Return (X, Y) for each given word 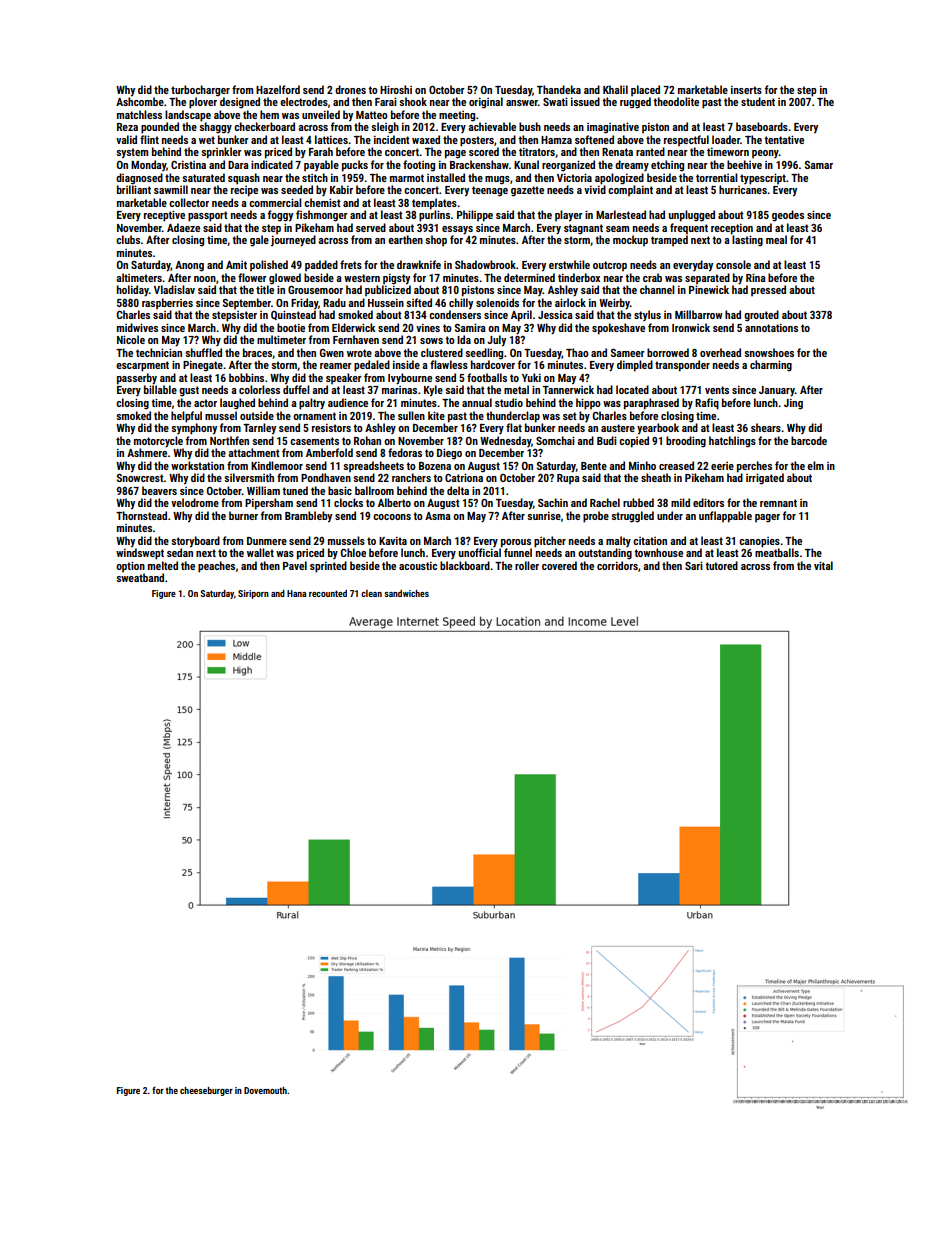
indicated (272, 164)
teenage (490, 191)
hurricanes (743, 189)
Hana (296, 593)
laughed (237, 404)
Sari (694, 565)
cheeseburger (206, 1091)
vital (823, 565)
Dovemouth (265, 1090)
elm (815, 465)
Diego (449, 454)
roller (527, 565)
